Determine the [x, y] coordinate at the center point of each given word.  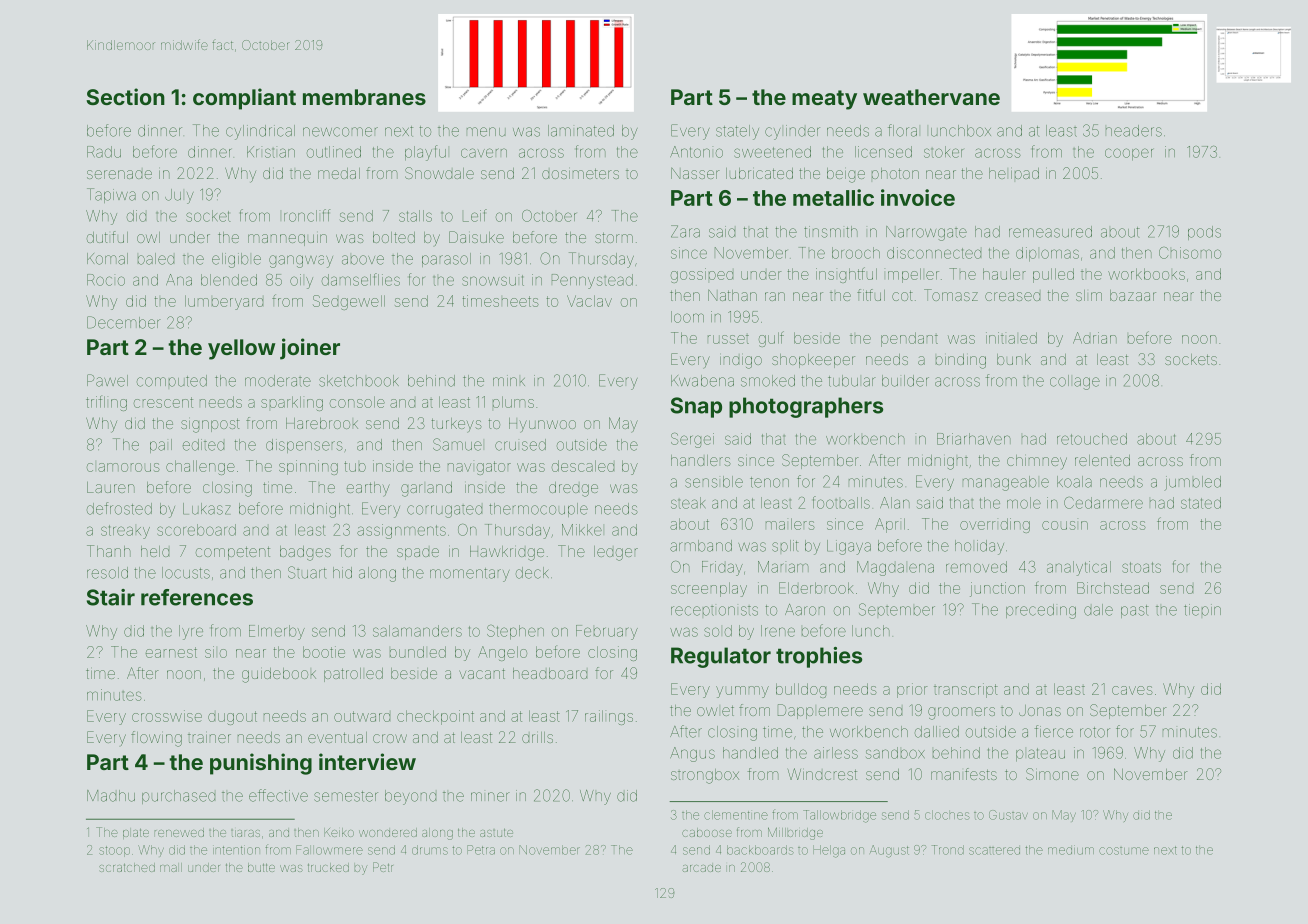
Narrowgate [926, 233]
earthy [368, 489]
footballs [841, 502]
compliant [244, 99]
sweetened [772, 152]
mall [171, 867]
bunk [1014, 359]
